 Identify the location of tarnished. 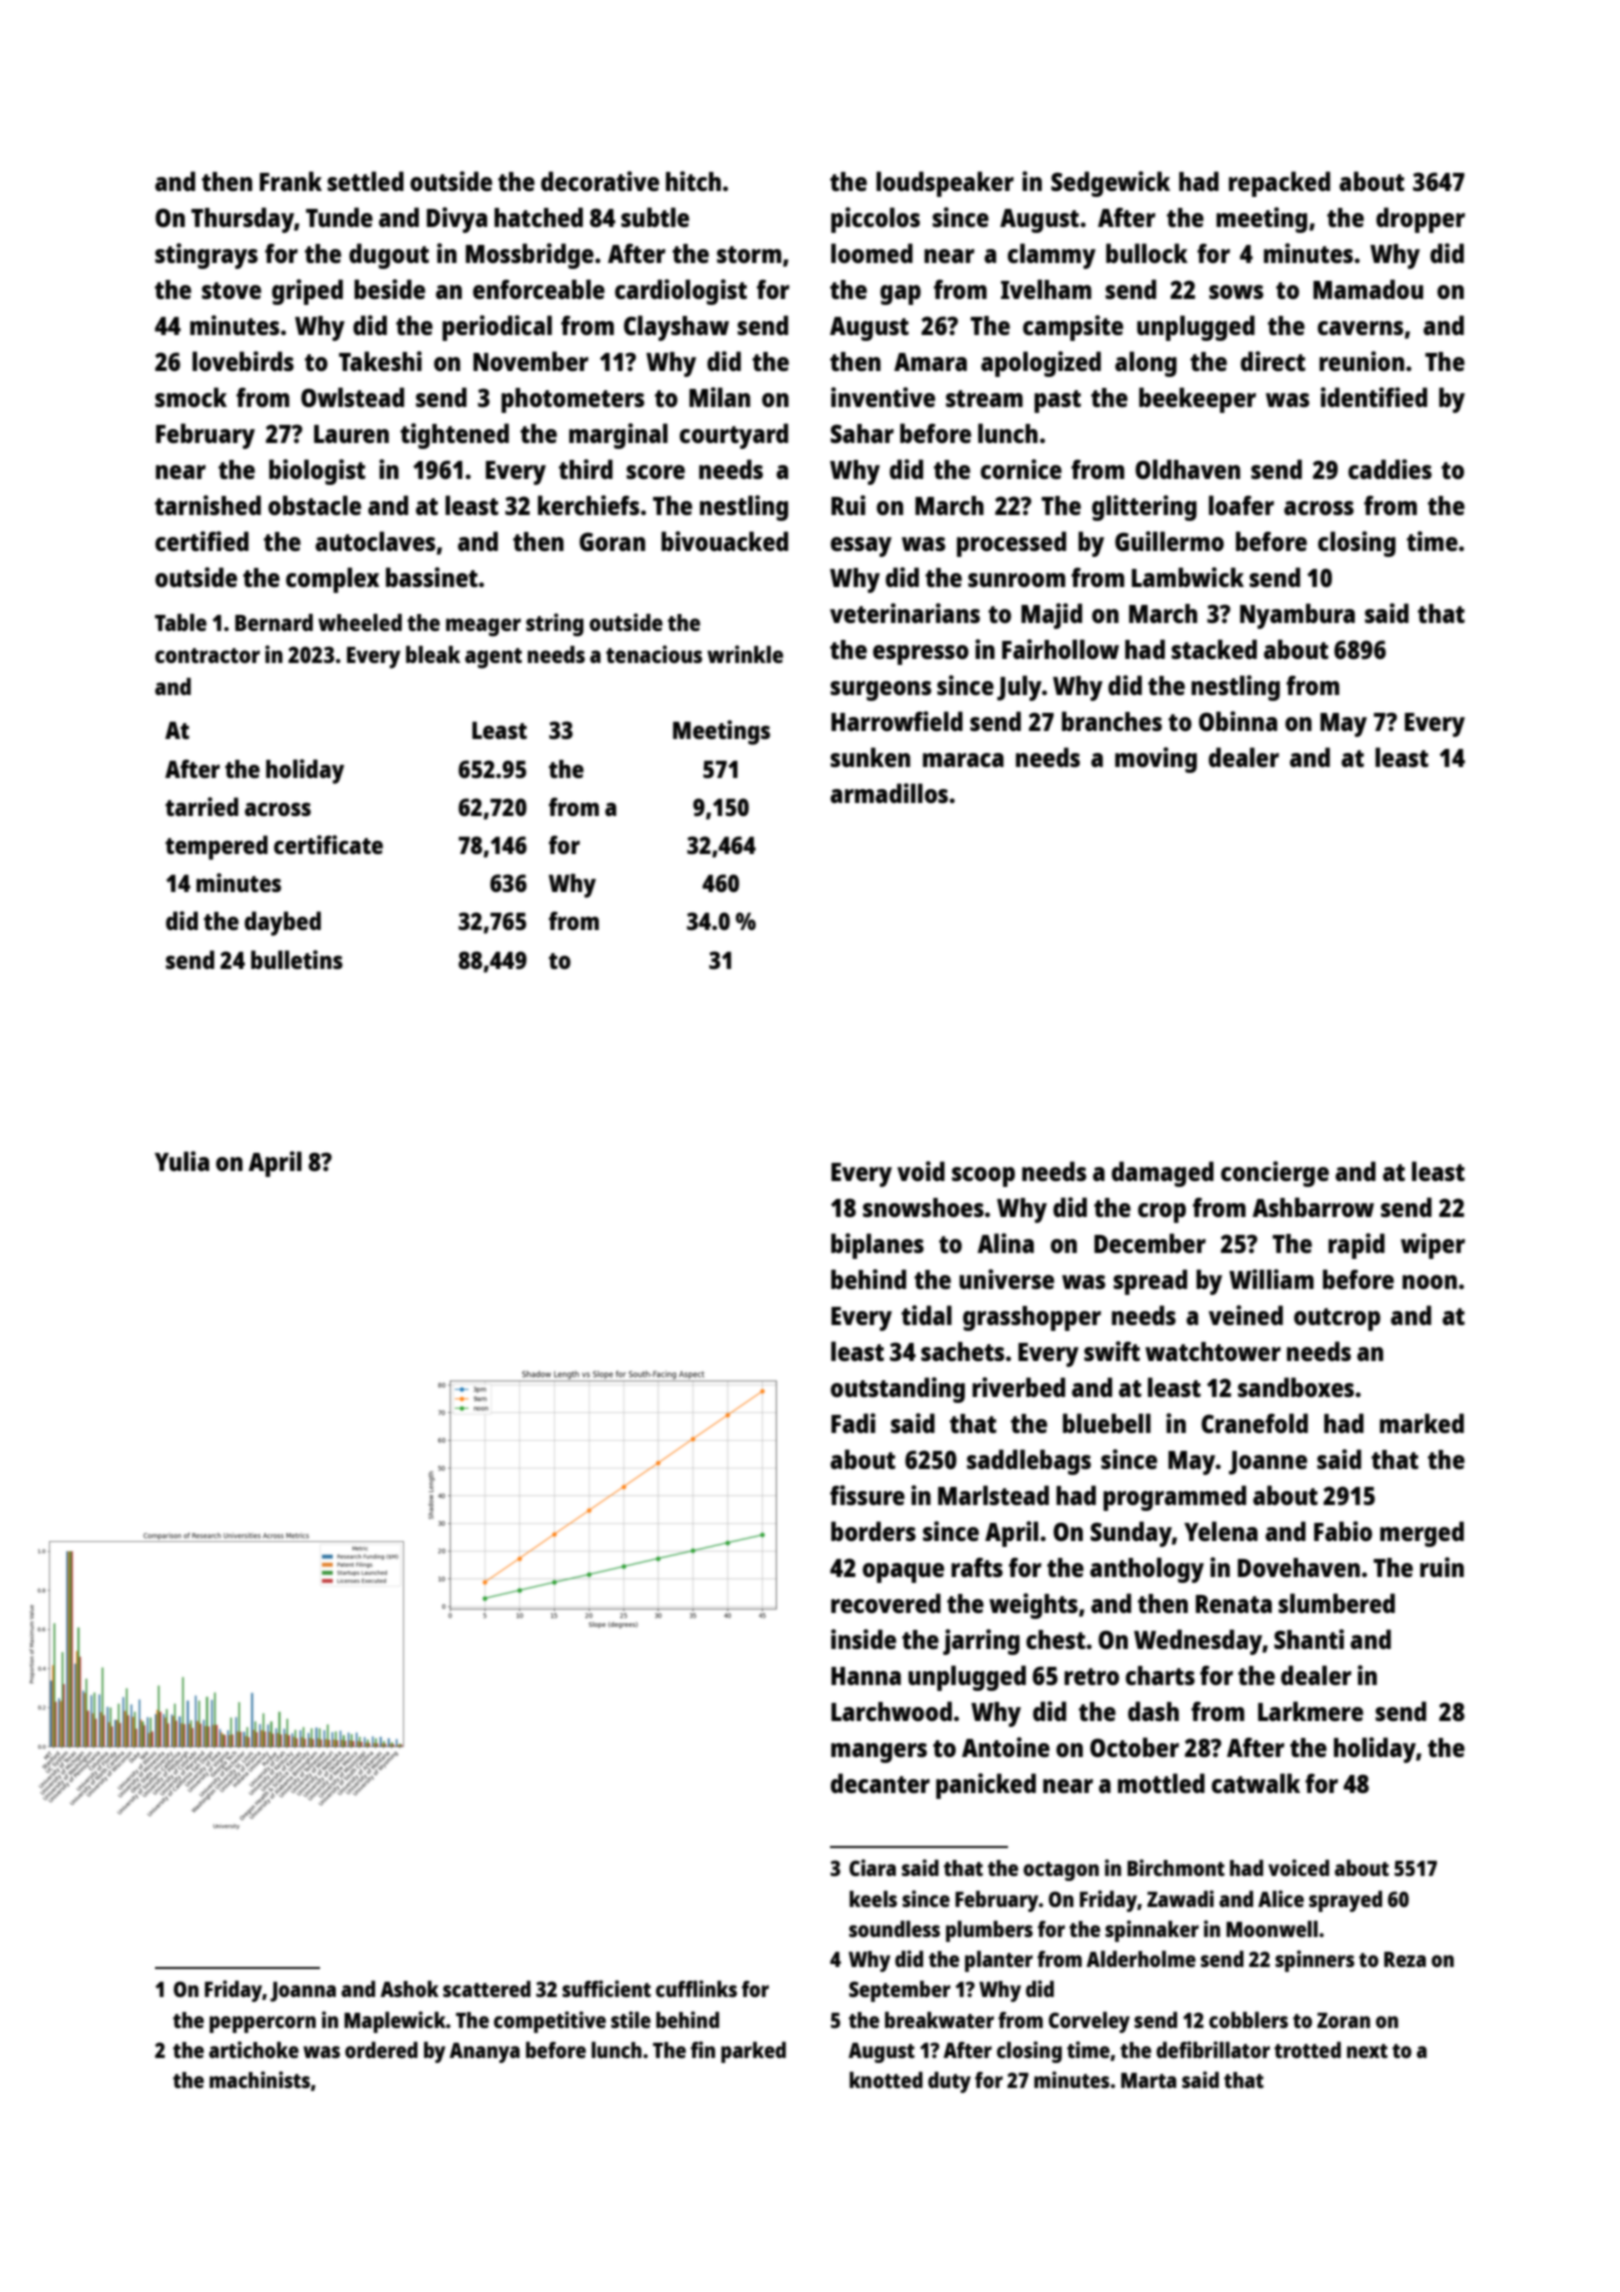
(208, 505).
